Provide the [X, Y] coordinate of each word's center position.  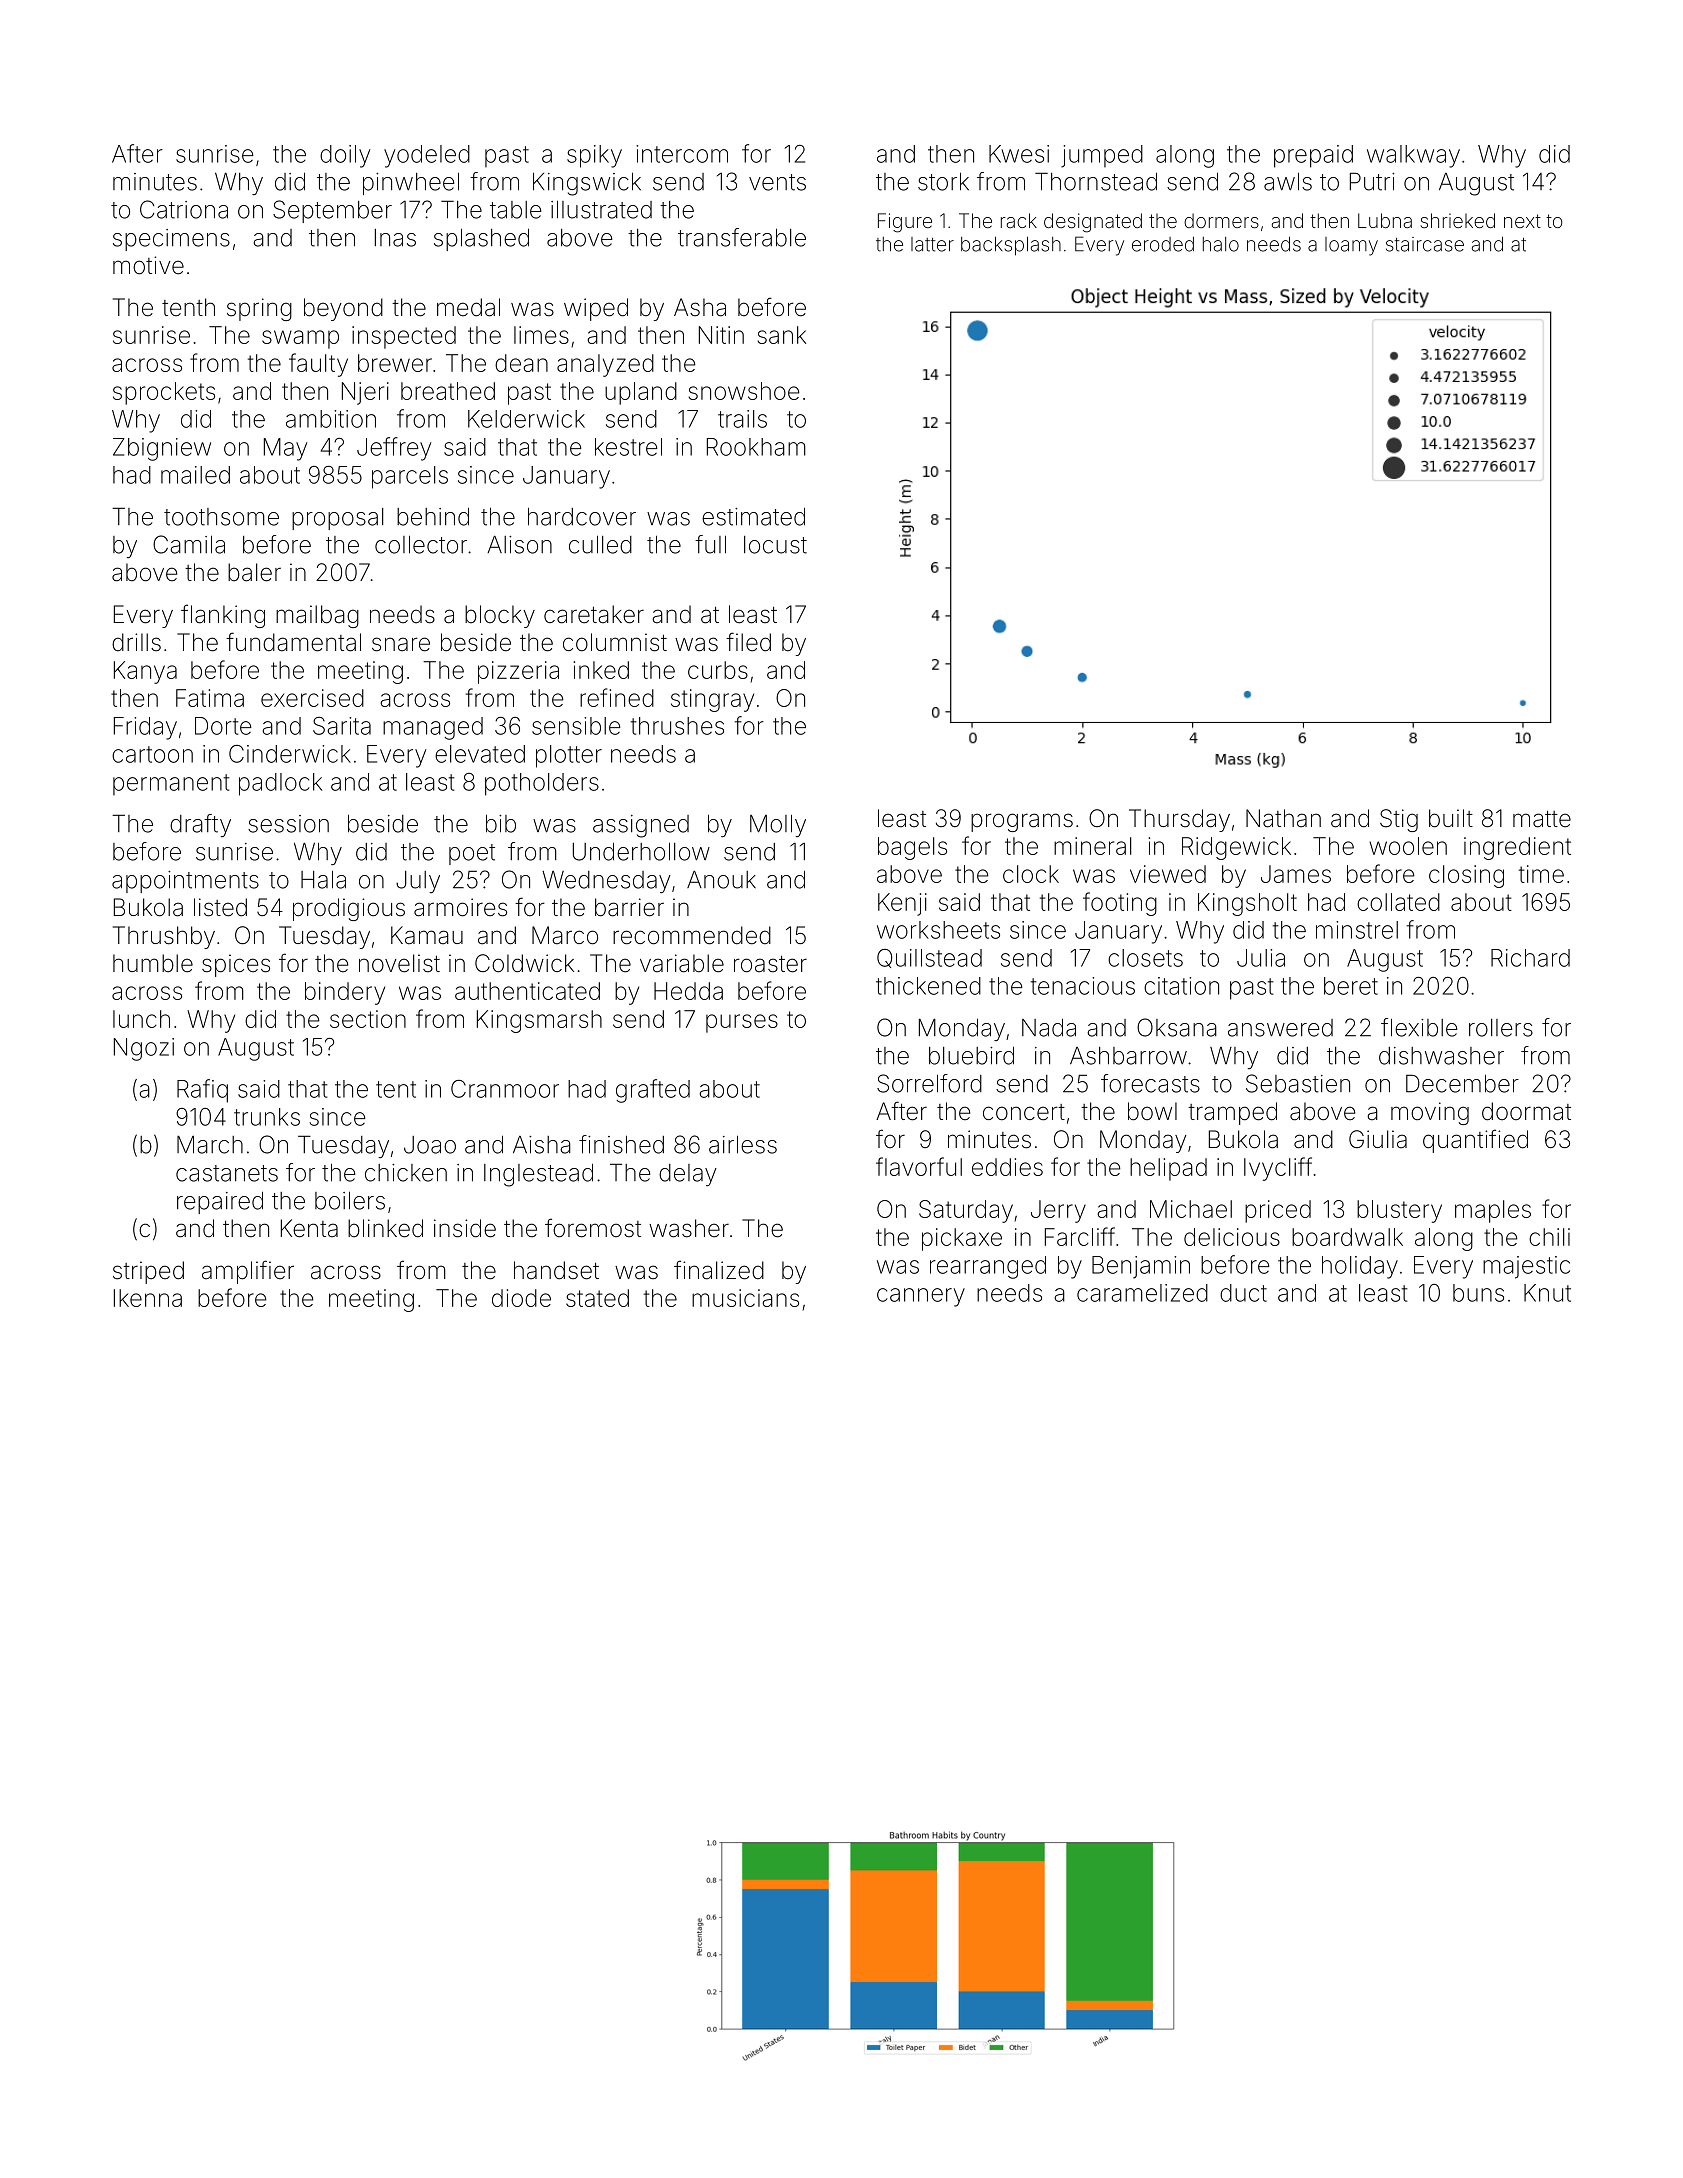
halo [1221, 244]
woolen [1408, 846]
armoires [460, 907]
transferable [742, 237]
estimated [753, 516]
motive [148, 265]
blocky [500, 616]
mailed [195, 475]
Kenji [902, 904]
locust [775, 545]
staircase [1425, 244]
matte [1542, 819]
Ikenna [148, 1298]
